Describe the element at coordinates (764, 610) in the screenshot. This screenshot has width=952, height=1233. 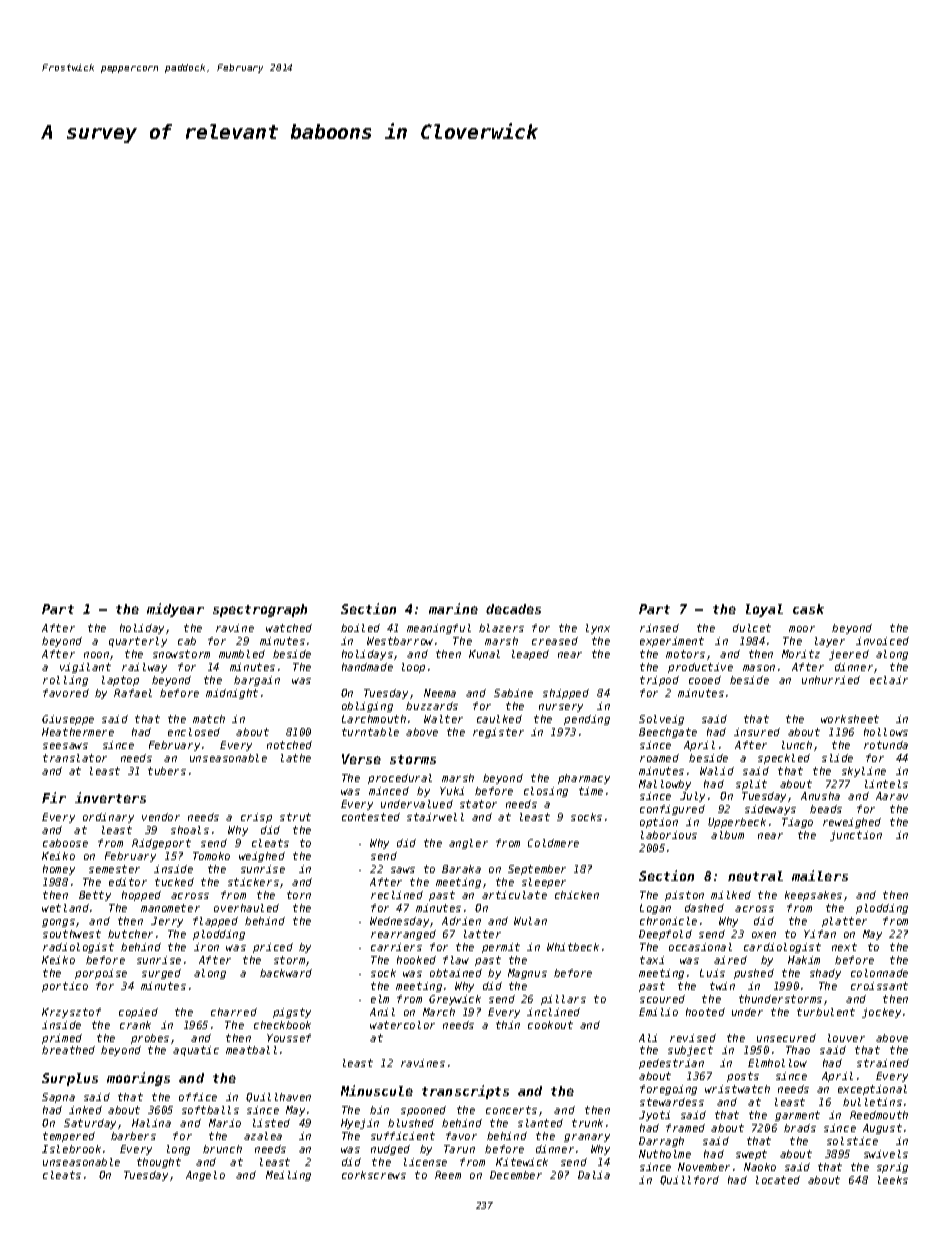
I see `loyal` at that location.
